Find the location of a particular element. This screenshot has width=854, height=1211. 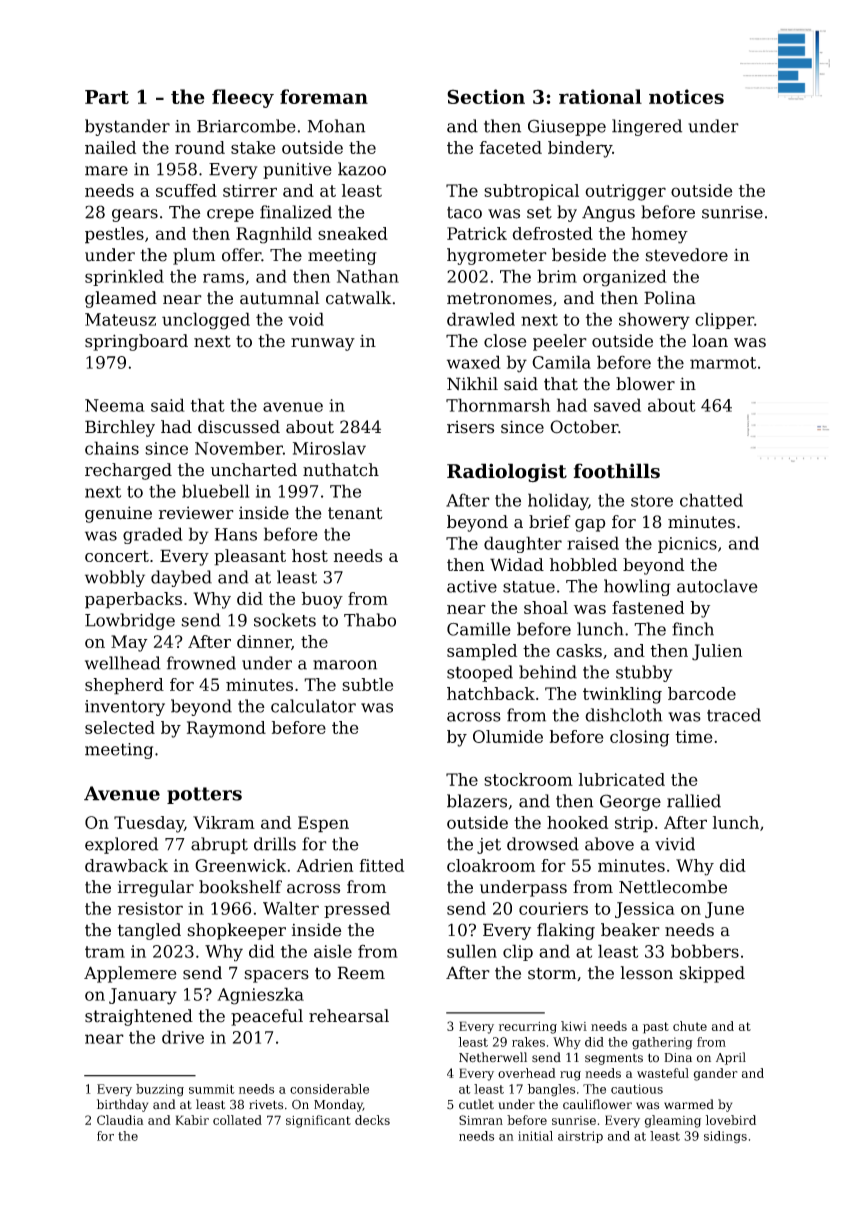

flaking is located at coordinates (566, 931).
